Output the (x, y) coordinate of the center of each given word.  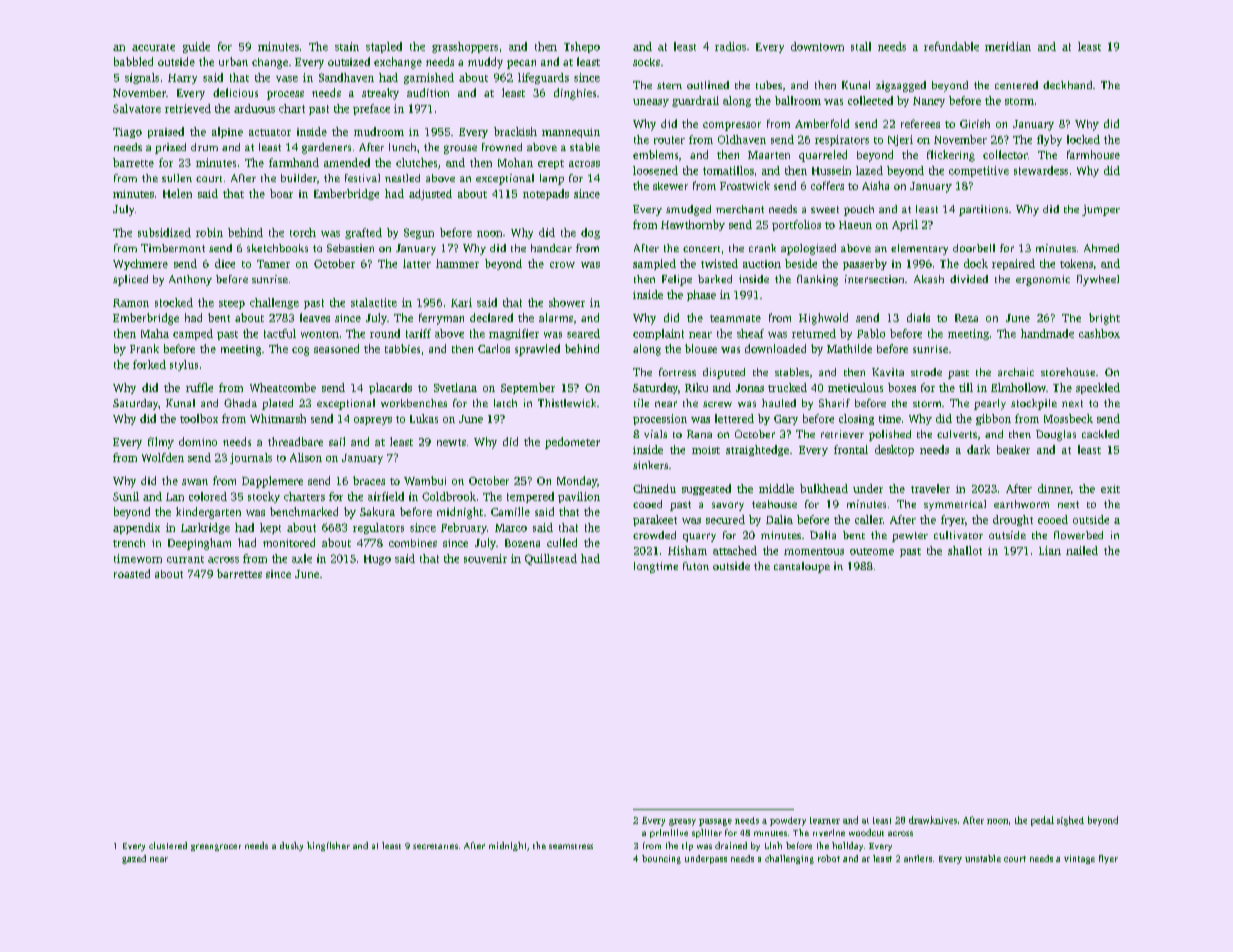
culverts (957, 434)
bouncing (661, 859)
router (669, 140)
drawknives (933, 820)
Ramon (131, 303)
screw (717, 404)
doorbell (974, 248)
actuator (270, 132)
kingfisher (328, 846)
